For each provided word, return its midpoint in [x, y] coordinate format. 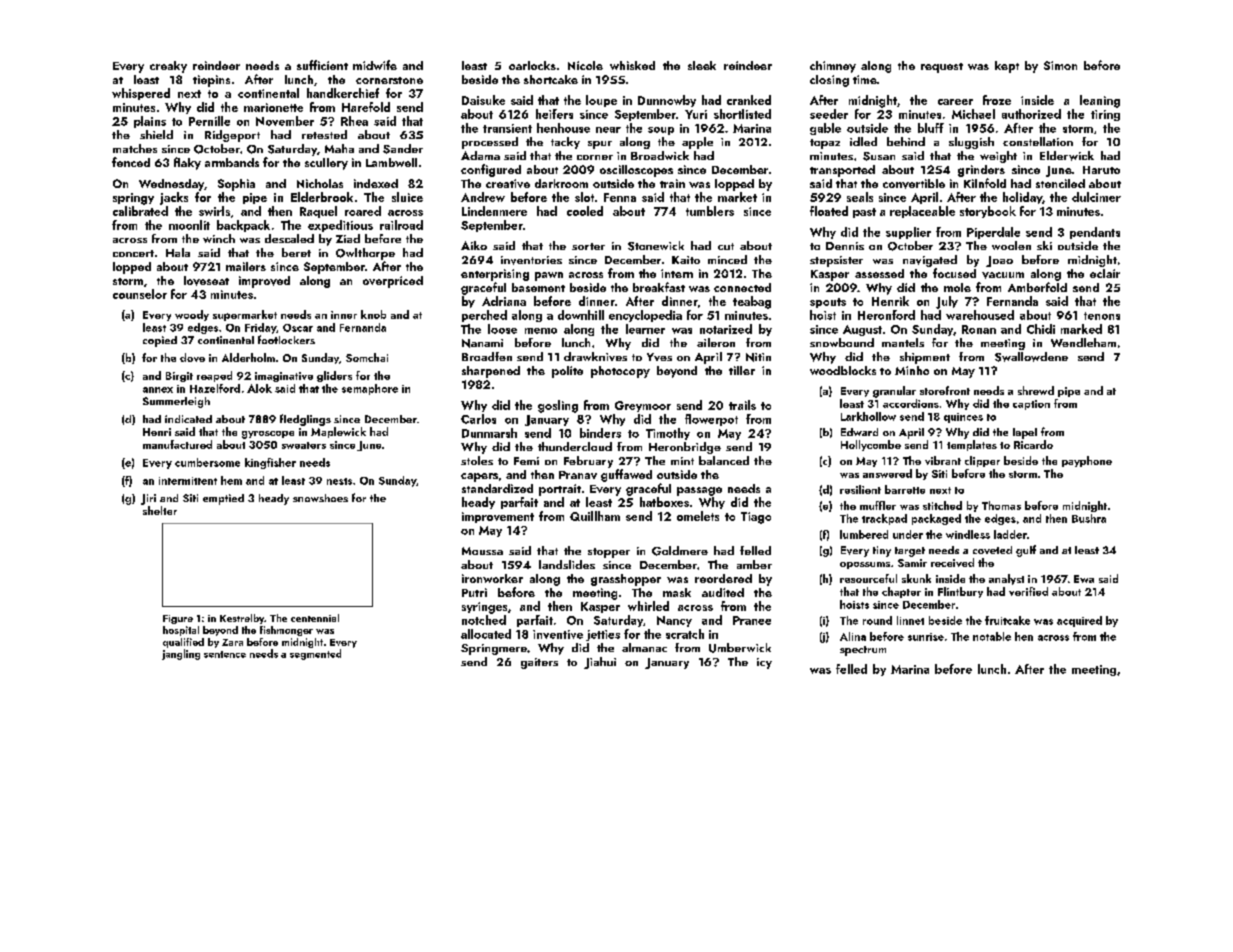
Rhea [354, 121]
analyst [1006, 579]
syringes [484, 608]
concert [133, 253]
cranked [749, 100]
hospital [181, 631]
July [947, 302]
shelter [160, 510]
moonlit [189, 225]
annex [158, 390]
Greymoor [643, 406]
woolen [1011, 245]
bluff [931, 128]
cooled [585, 211]
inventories [531, 260]
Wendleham [1083, 342]
